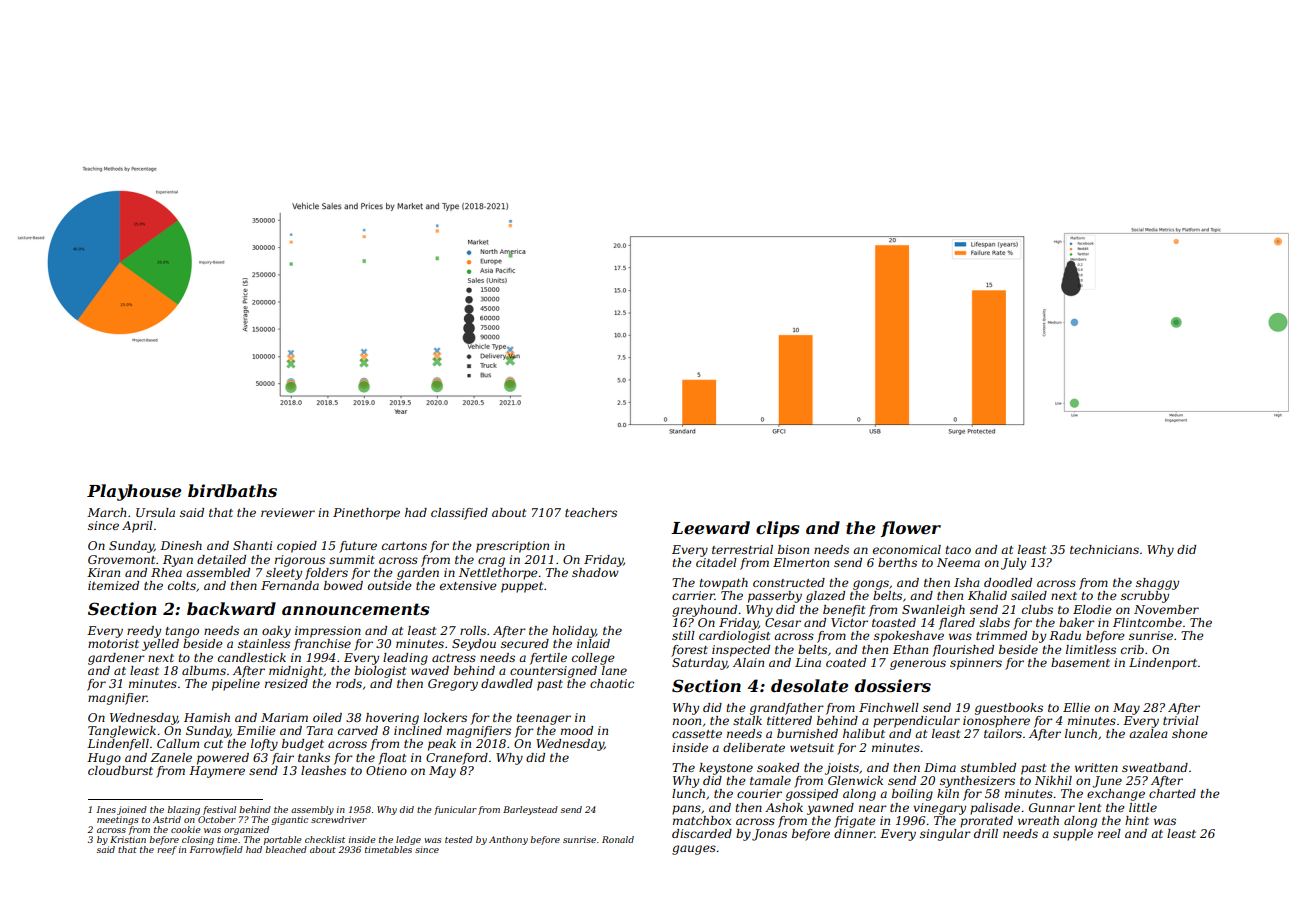 The image size is (1308, 924). Describe the element at coordinates (842, 769) in the image. I see `joists` at that location.
